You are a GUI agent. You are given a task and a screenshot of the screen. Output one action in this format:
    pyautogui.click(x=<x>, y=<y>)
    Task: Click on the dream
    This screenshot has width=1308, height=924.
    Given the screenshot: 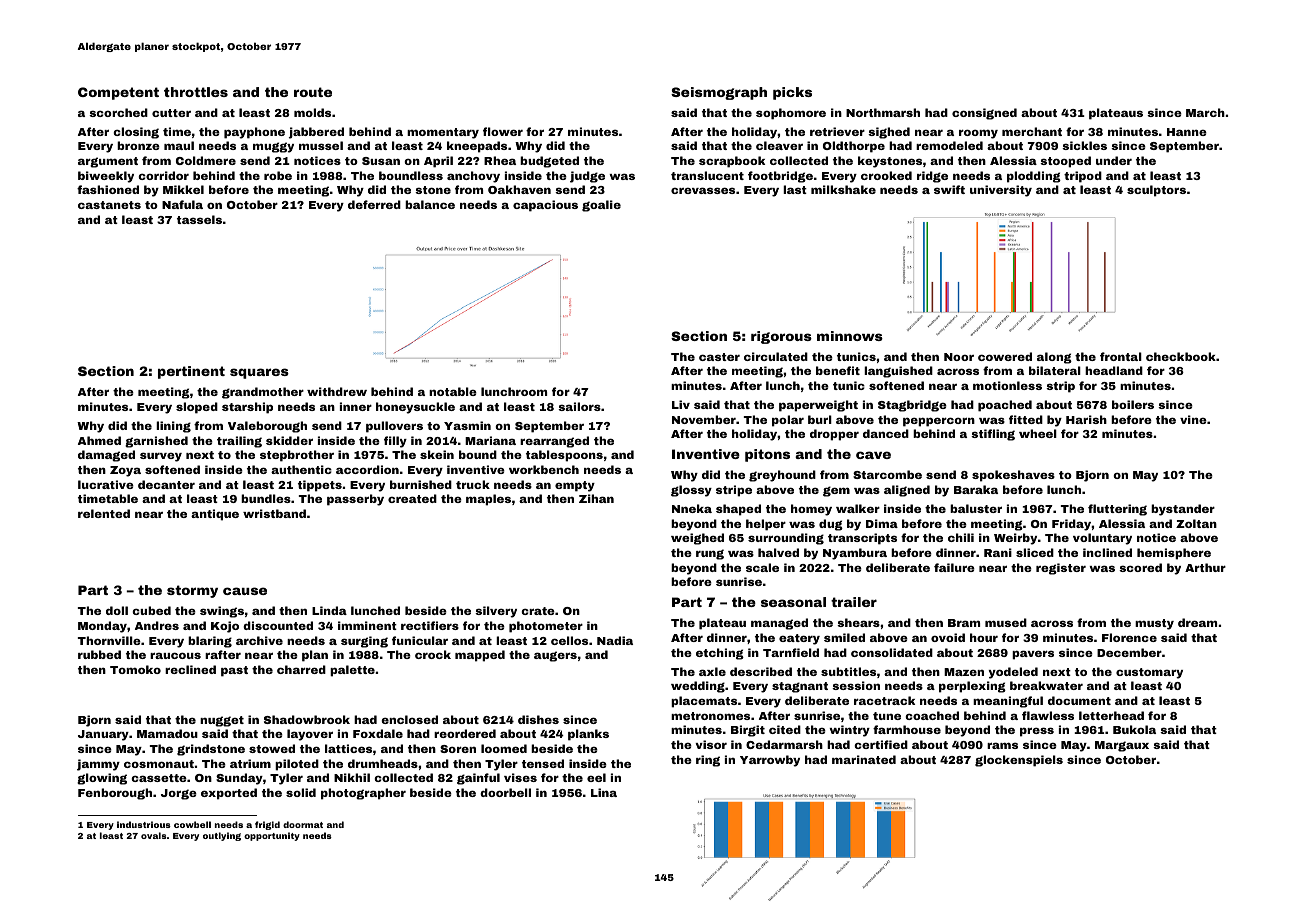 What is the action you would take?
    pyautogui.click(x=1197, y=622)
